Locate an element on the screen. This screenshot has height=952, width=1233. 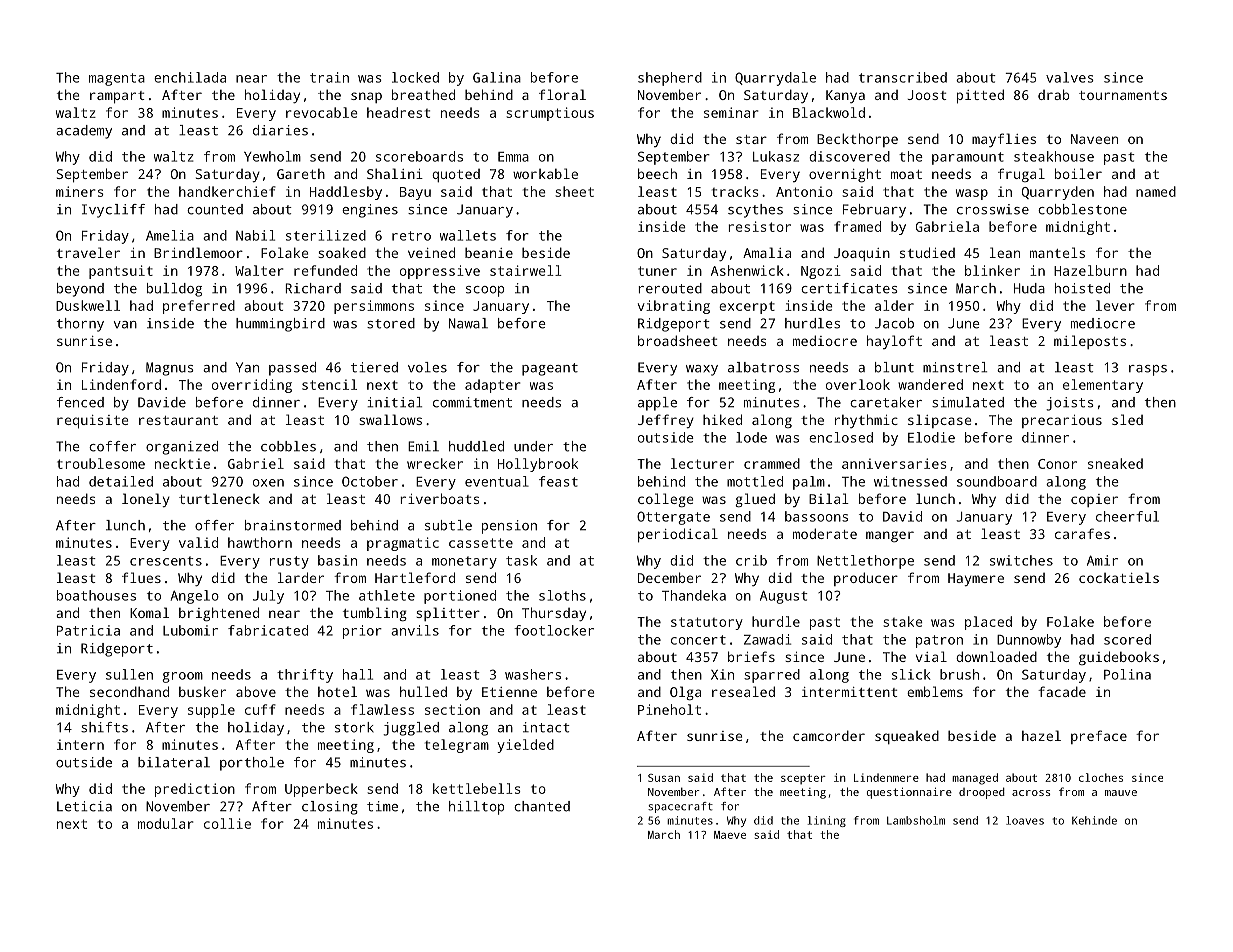
chanted is located at coordinates (542, 806).
